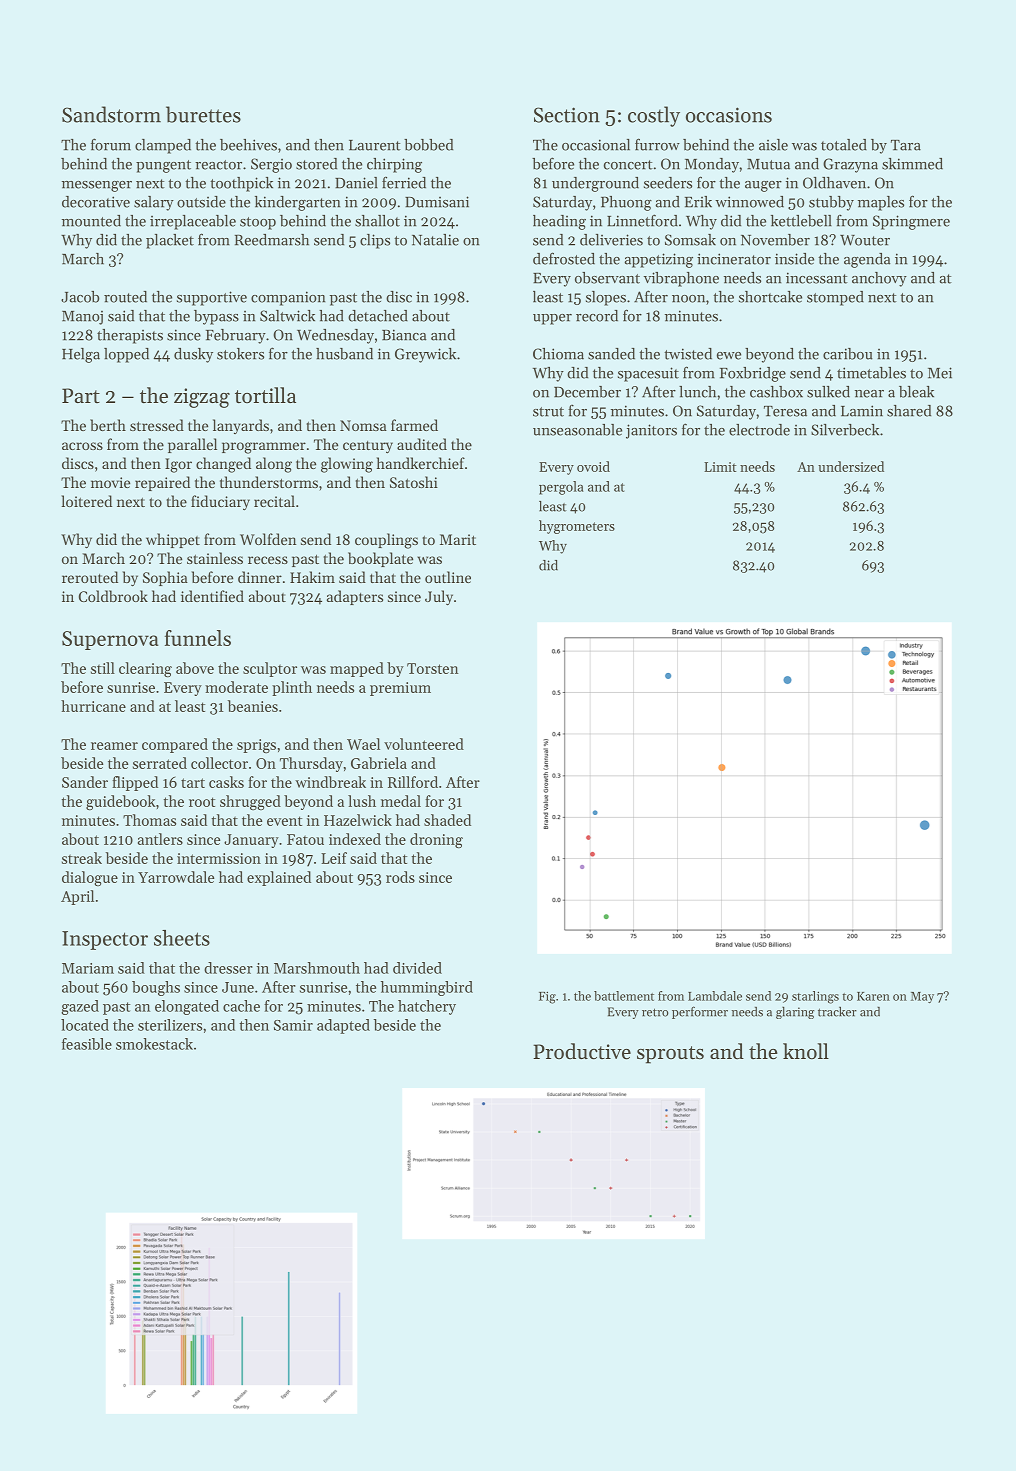  I want to click on hatchery, so click(427, 1007).
